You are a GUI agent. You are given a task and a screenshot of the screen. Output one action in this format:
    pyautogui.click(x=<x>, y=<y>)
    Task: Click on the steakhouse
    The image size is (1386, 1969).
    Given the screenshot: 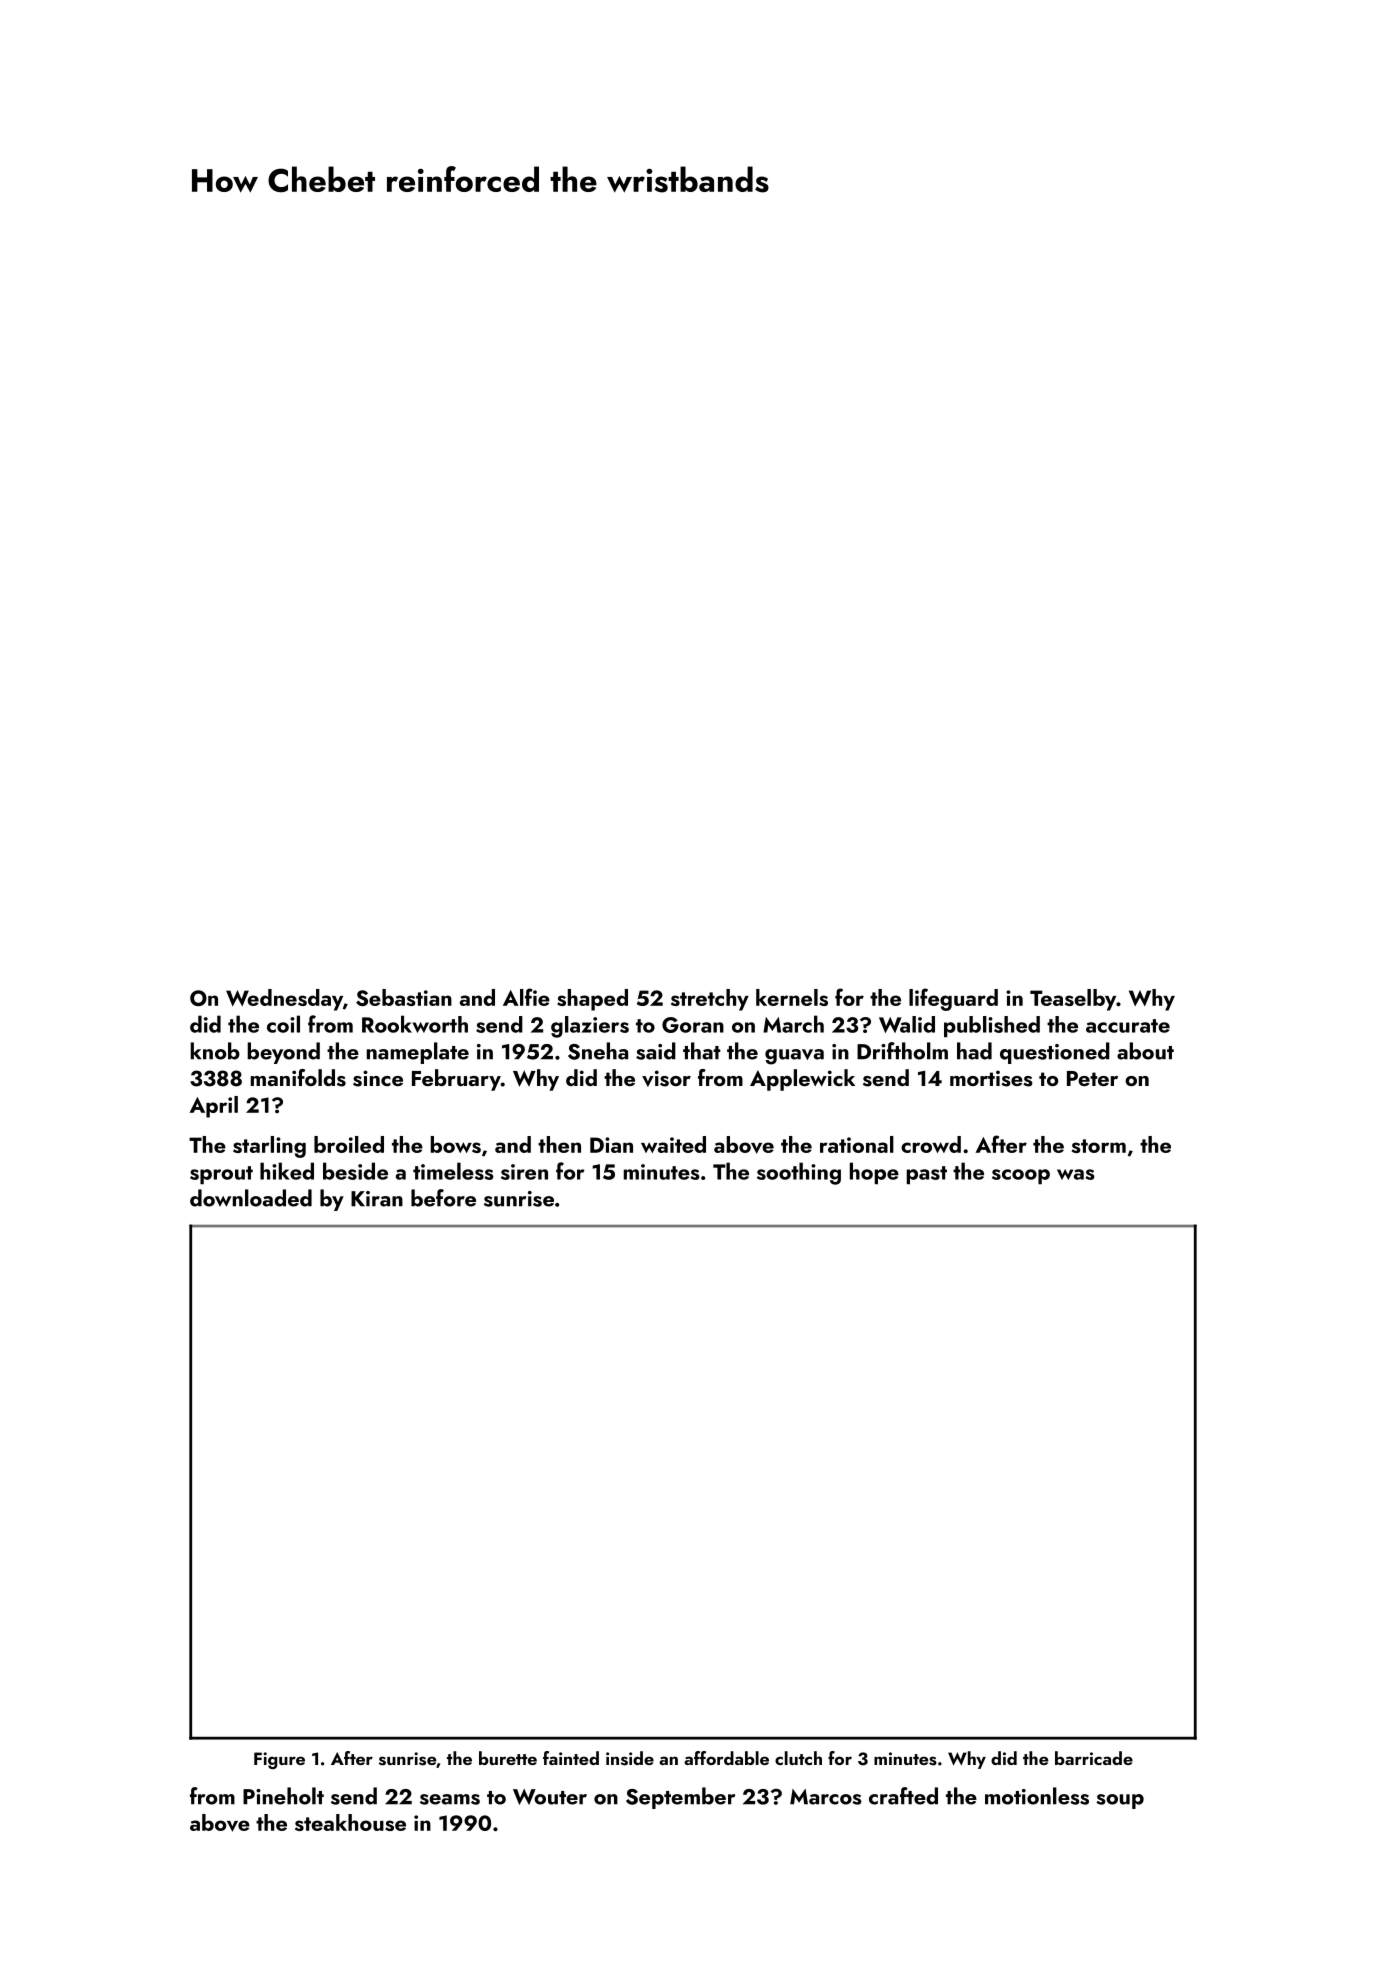 What is the action you would take?
    pyautogui.click(x=350, y=1822)
